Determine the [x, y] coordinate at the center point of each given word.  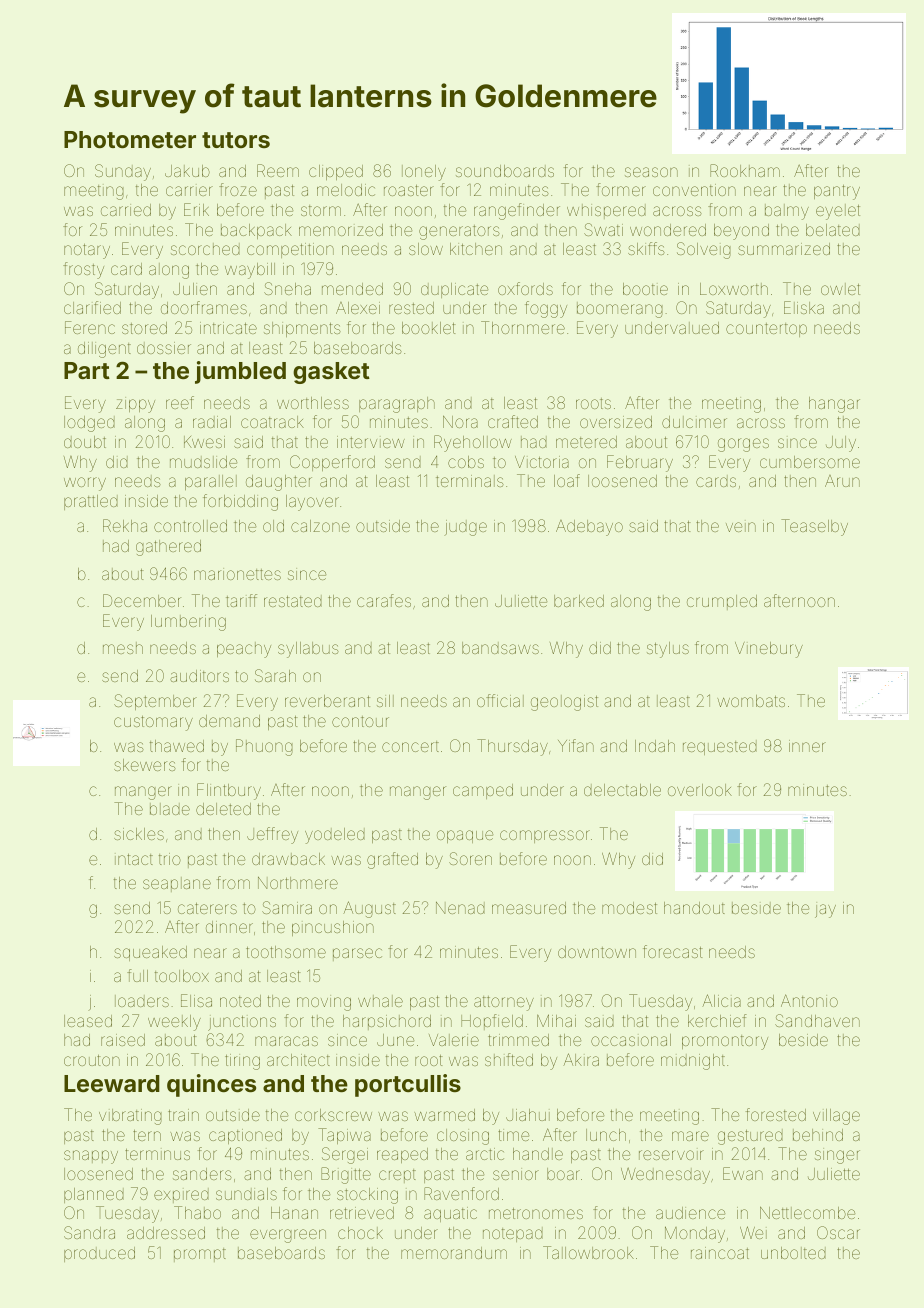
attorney [504, 1003]
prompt [200, 1255]
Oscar [838, 1232]
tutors [236, 140]
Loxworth [734, 289]
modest [629, 908]
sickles [139, 834]
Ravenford [461, 1193]
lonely [424, 173]
